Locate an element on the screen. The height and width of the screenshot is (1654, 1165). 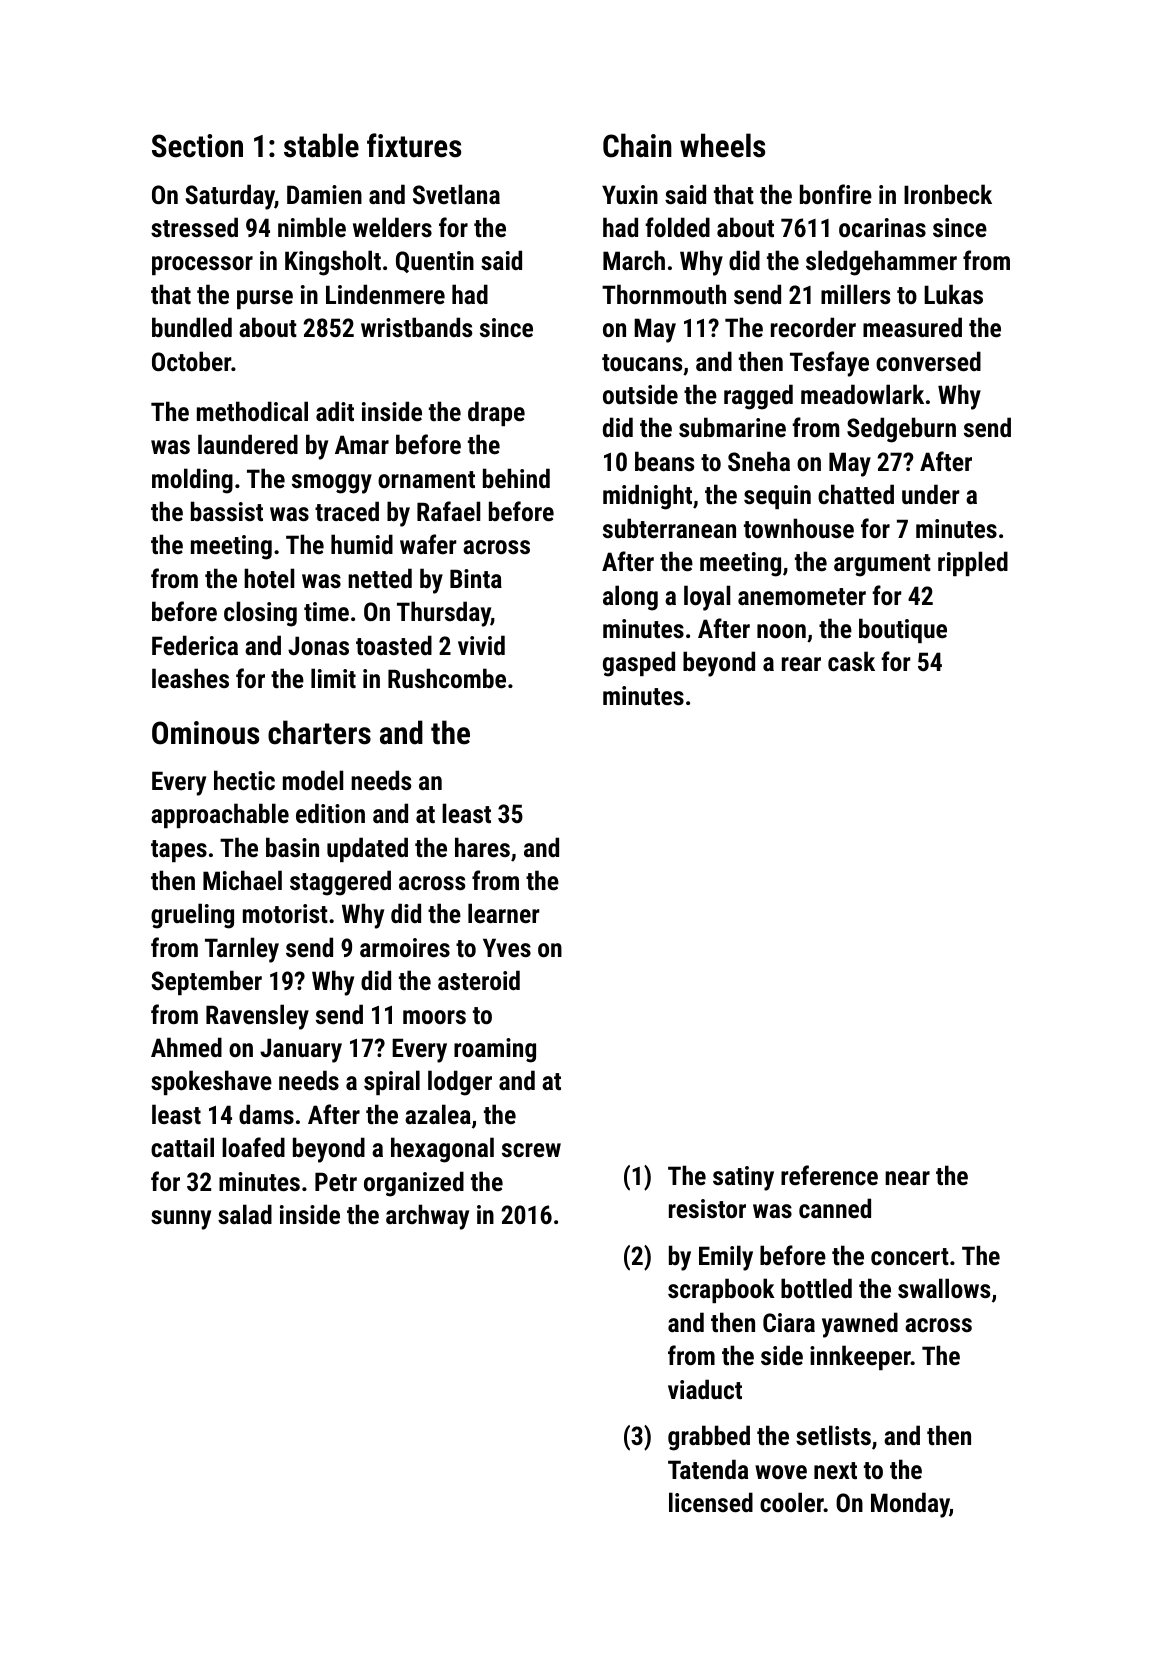
Tatenda is located at coordinates (708, 1469).
